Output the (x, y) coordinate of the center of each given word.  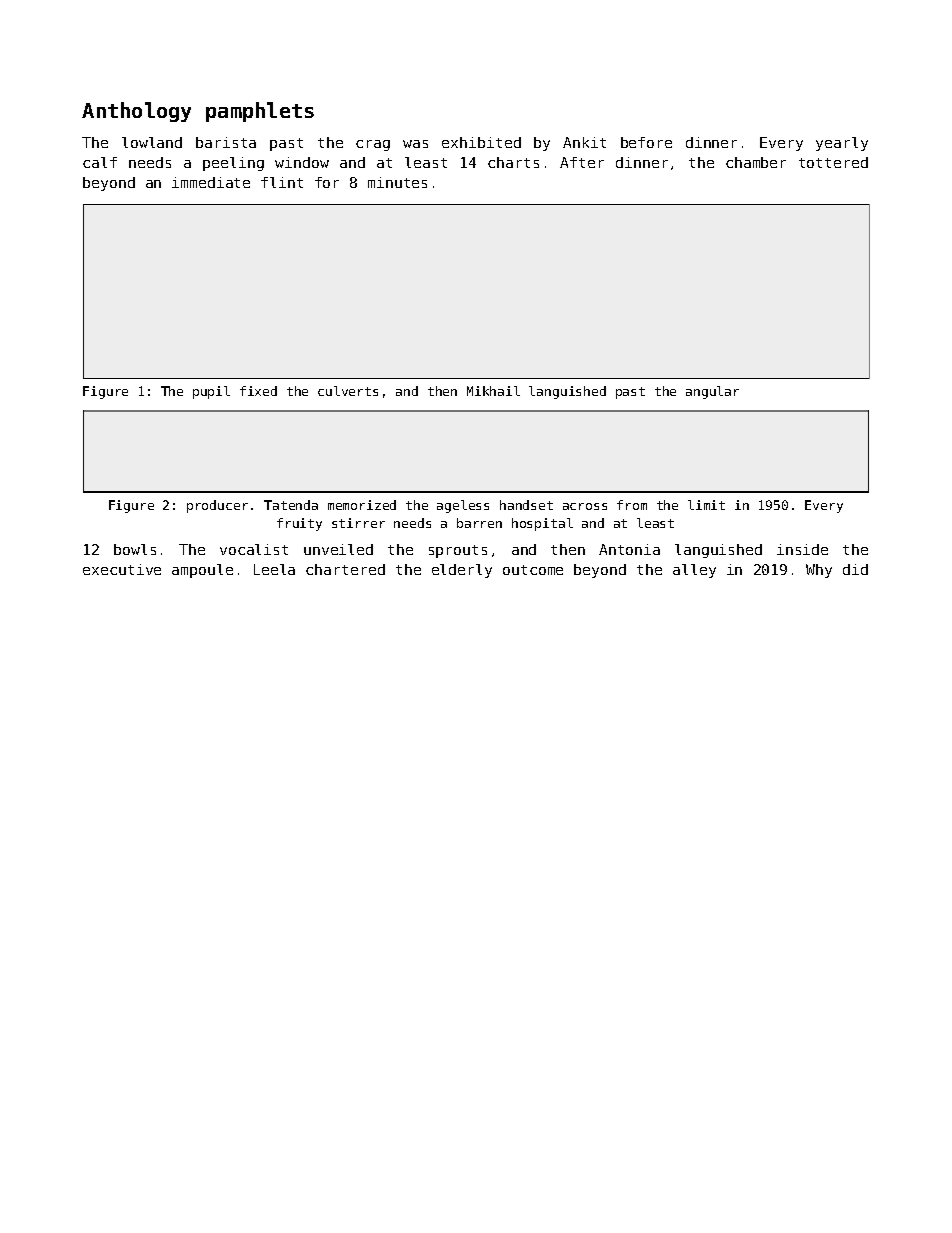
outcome (533, 570)
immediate (211, 182)
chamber (756, 162)
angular (712, 392)
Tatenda (291, 505)
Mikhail (493, 391)
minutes (397, 182)
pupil (211, 392)
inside (802, 549)
